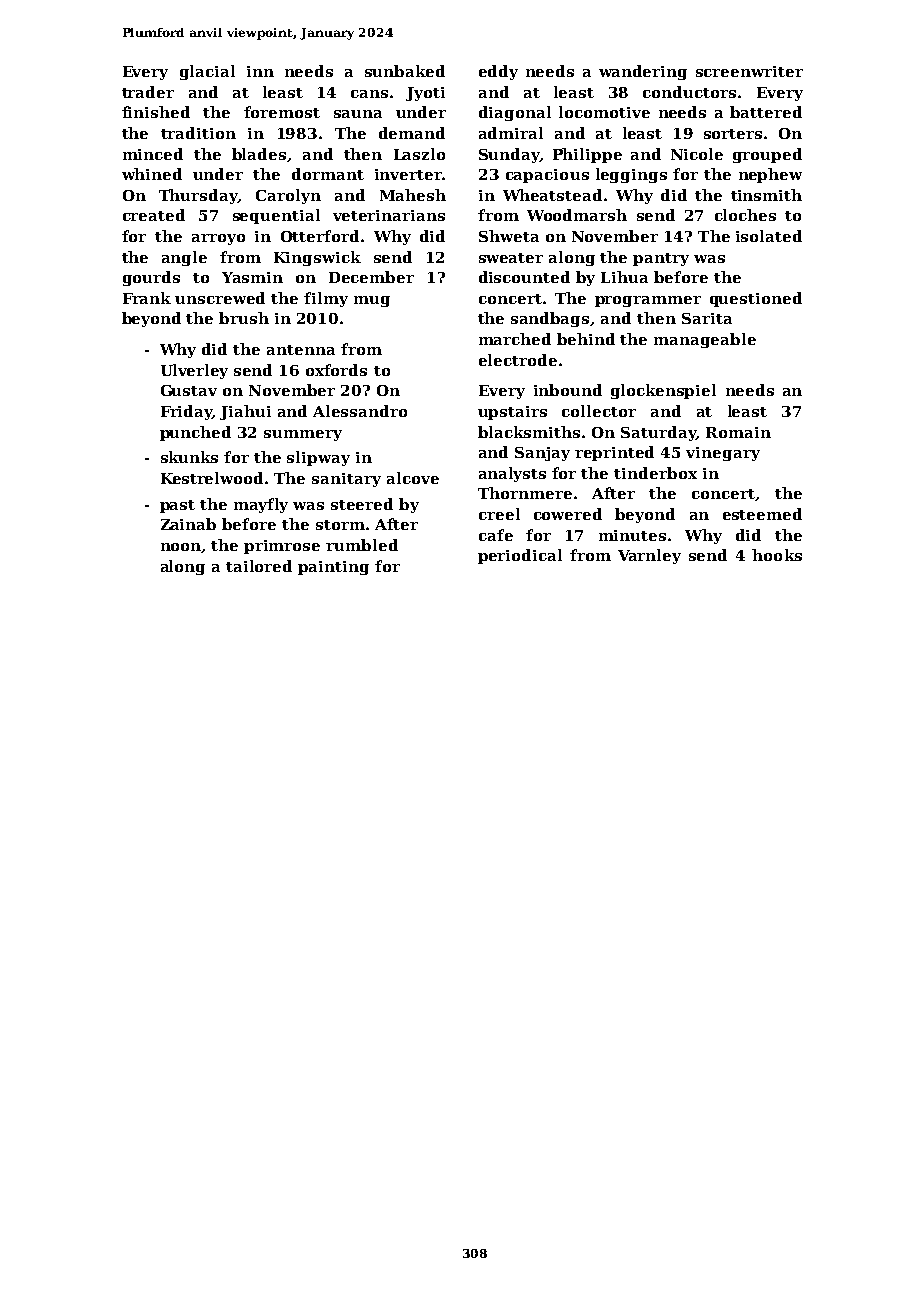 The height and width of the document is (1308, 924). I want to click on hooks, so click(777, 555).
